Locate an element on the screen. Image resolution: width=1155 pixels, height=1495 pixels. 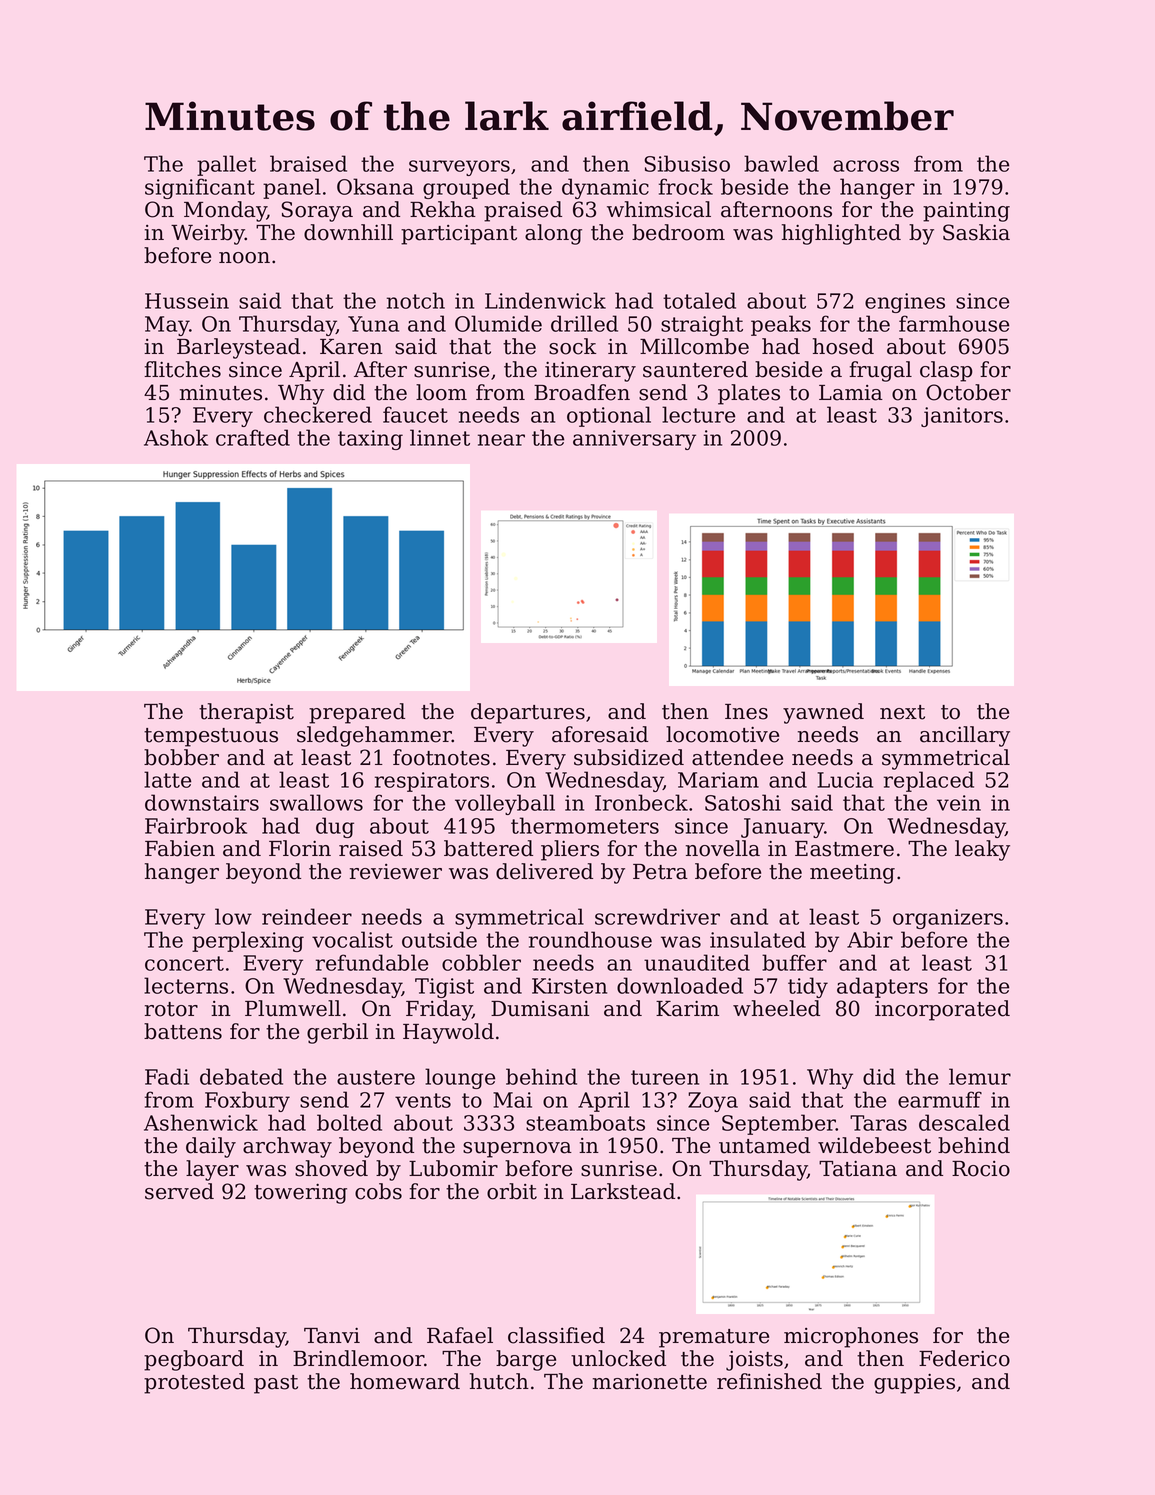
significant is located at coordinates (200, 188).
